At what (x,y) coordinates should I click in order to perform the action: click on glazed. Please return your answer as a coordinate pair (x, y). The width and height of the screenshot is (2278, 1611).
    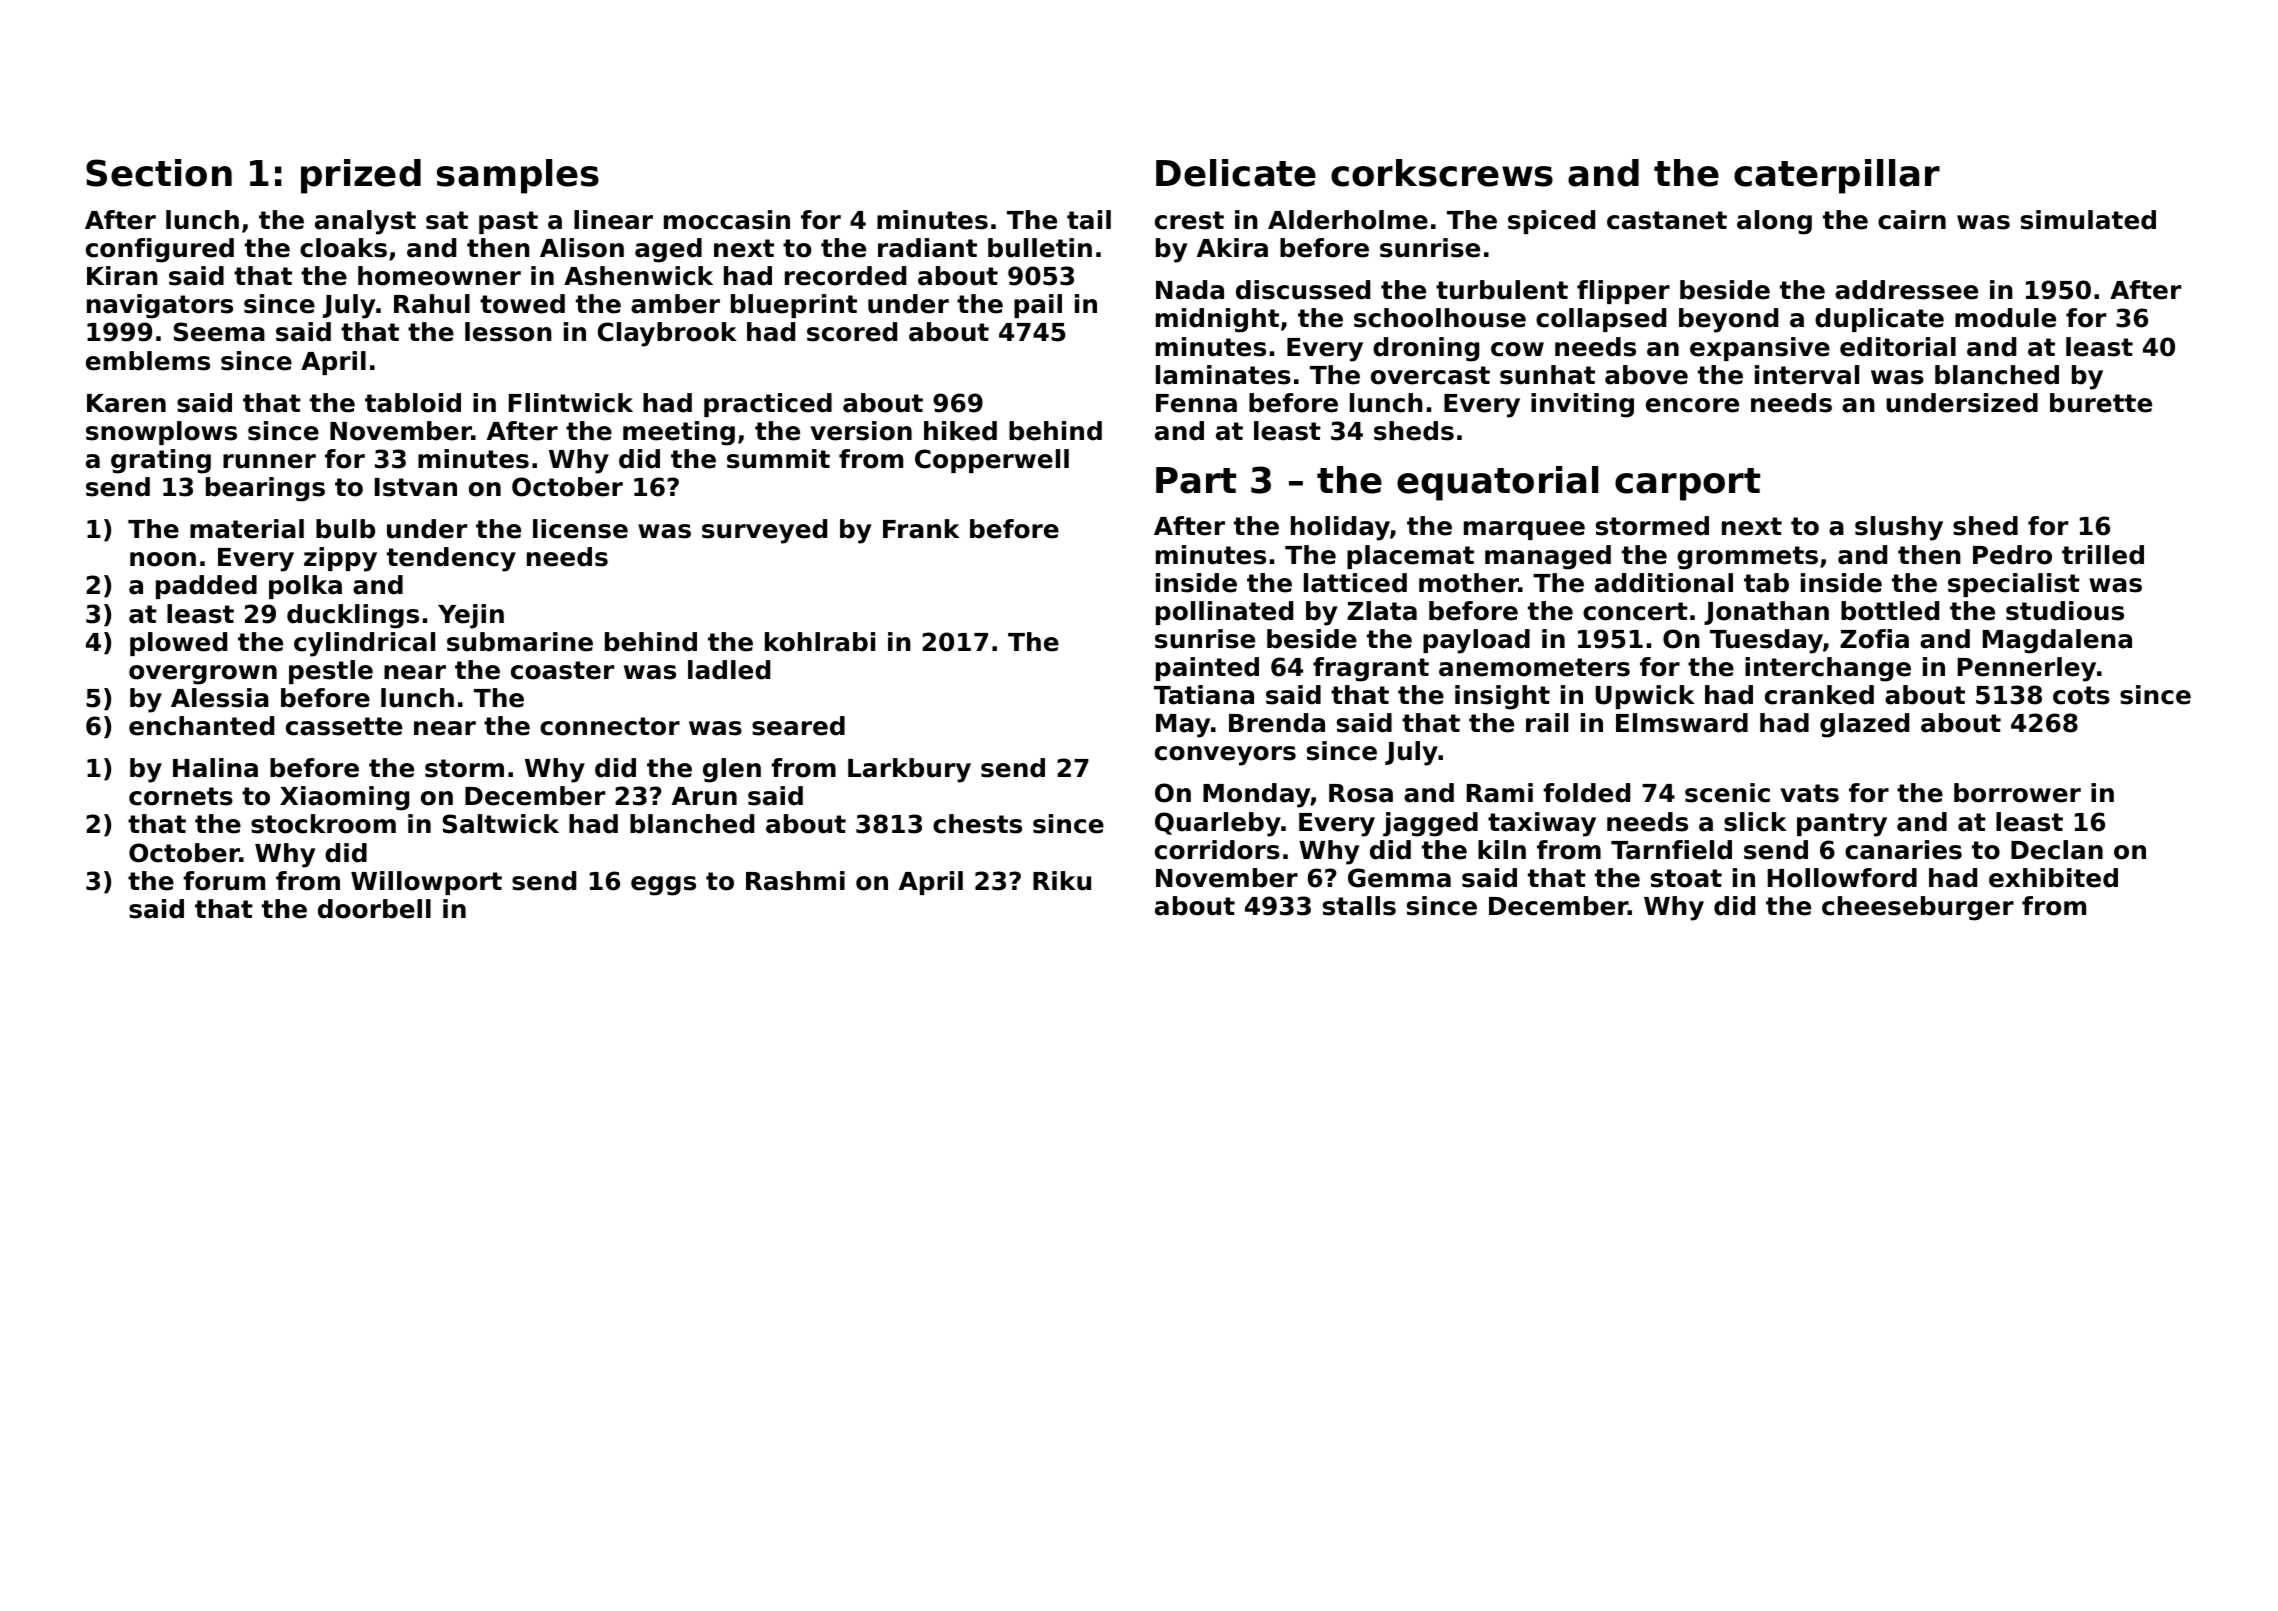
    Looking at the image, I should click on (1864, 725).
